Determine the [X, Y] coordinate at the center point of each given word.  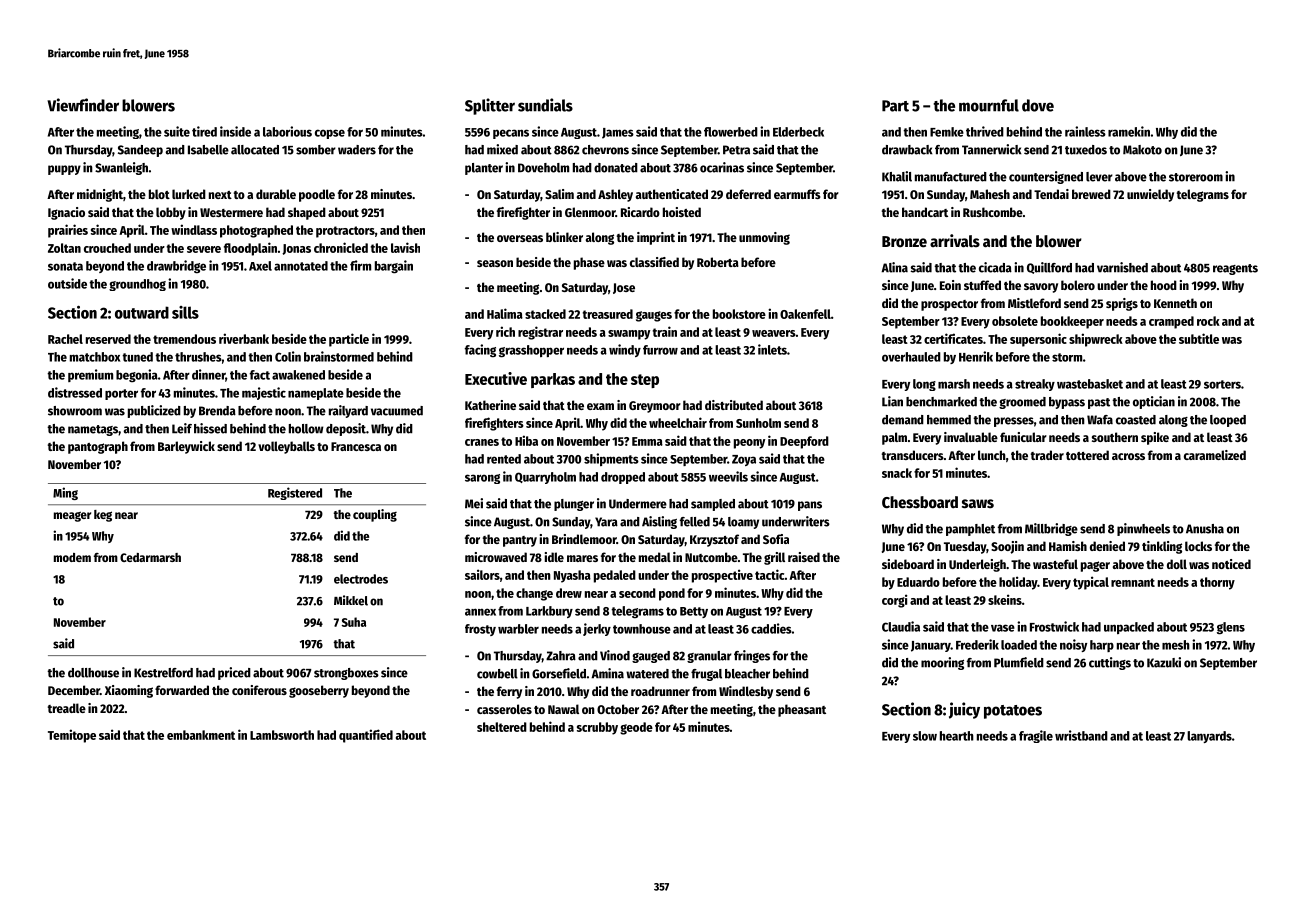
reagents [1235, 269]
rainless [1085, 131]
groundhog [137, 285]
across [1128, 456]
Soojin [1007, 547]
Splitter [490, 106]
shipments [611, 459]
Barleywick [186, 447]
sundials [545, 105]
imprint [656, 238]
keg [103, 516]
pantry [520, 541]
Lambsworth [282, 735]
